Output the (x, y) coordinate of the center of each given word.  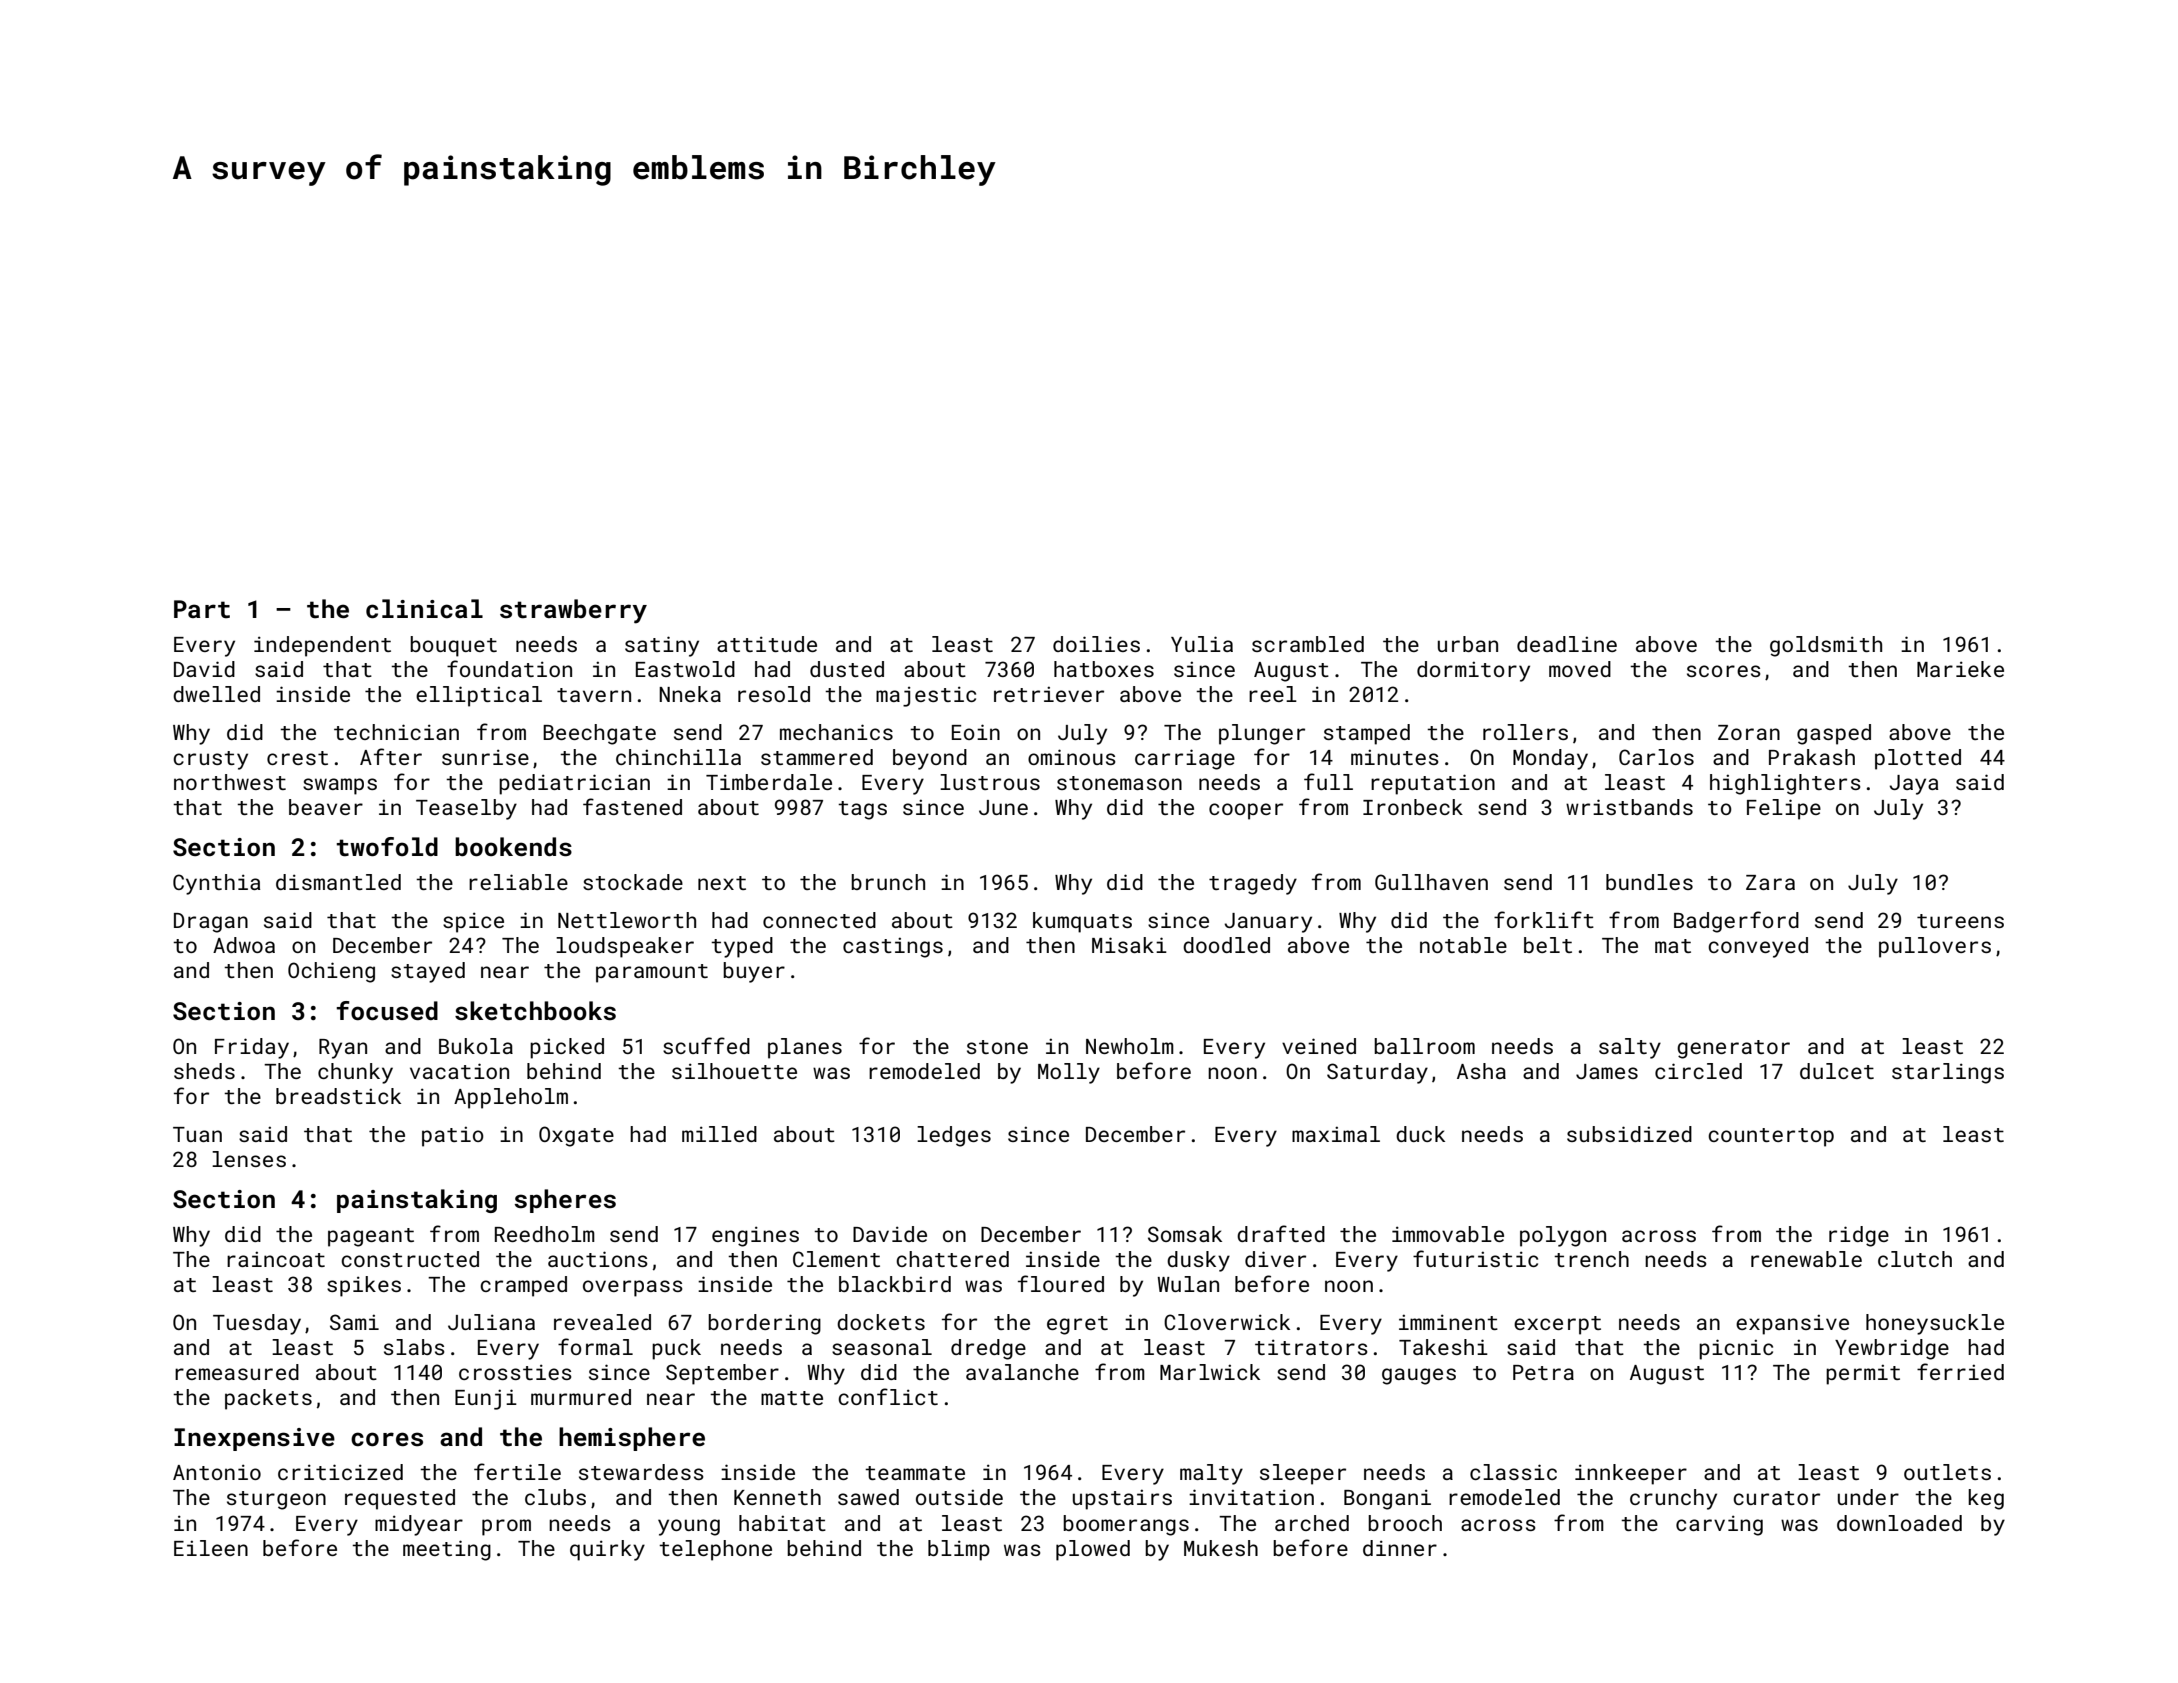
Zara (1770, 882)
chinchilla (678, 757)
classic (1513, 1472)
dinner (1400, 1548)
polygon (1563, 1236)
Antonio (217, 1472)
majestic (926, 696)
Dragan (211, 923)
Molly (1069, 1073)
